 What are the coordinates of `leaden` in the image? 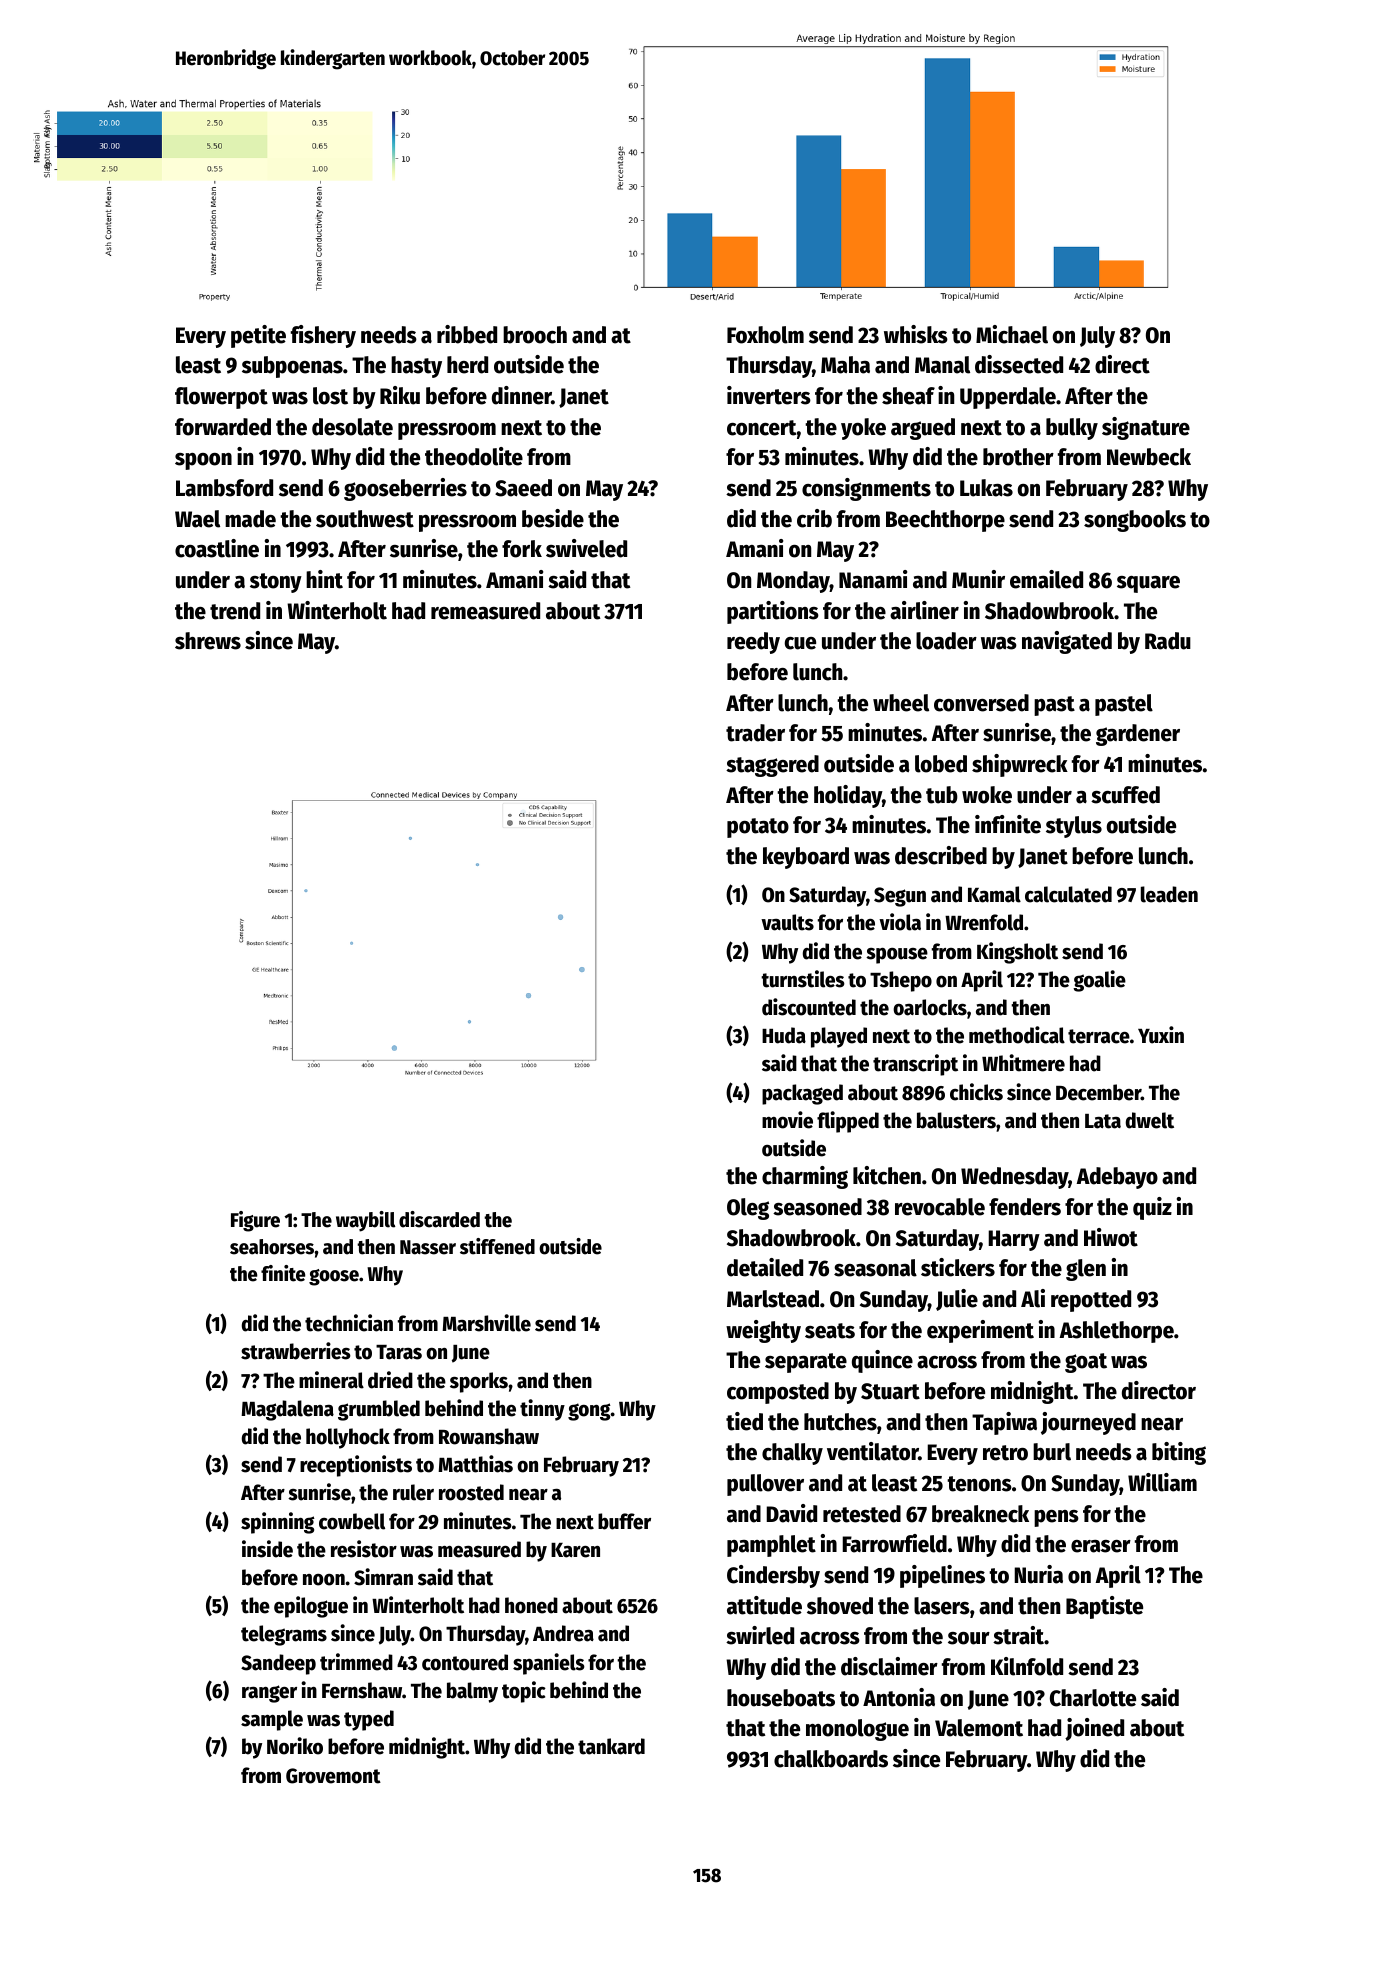 It's located at (1169, 894).
